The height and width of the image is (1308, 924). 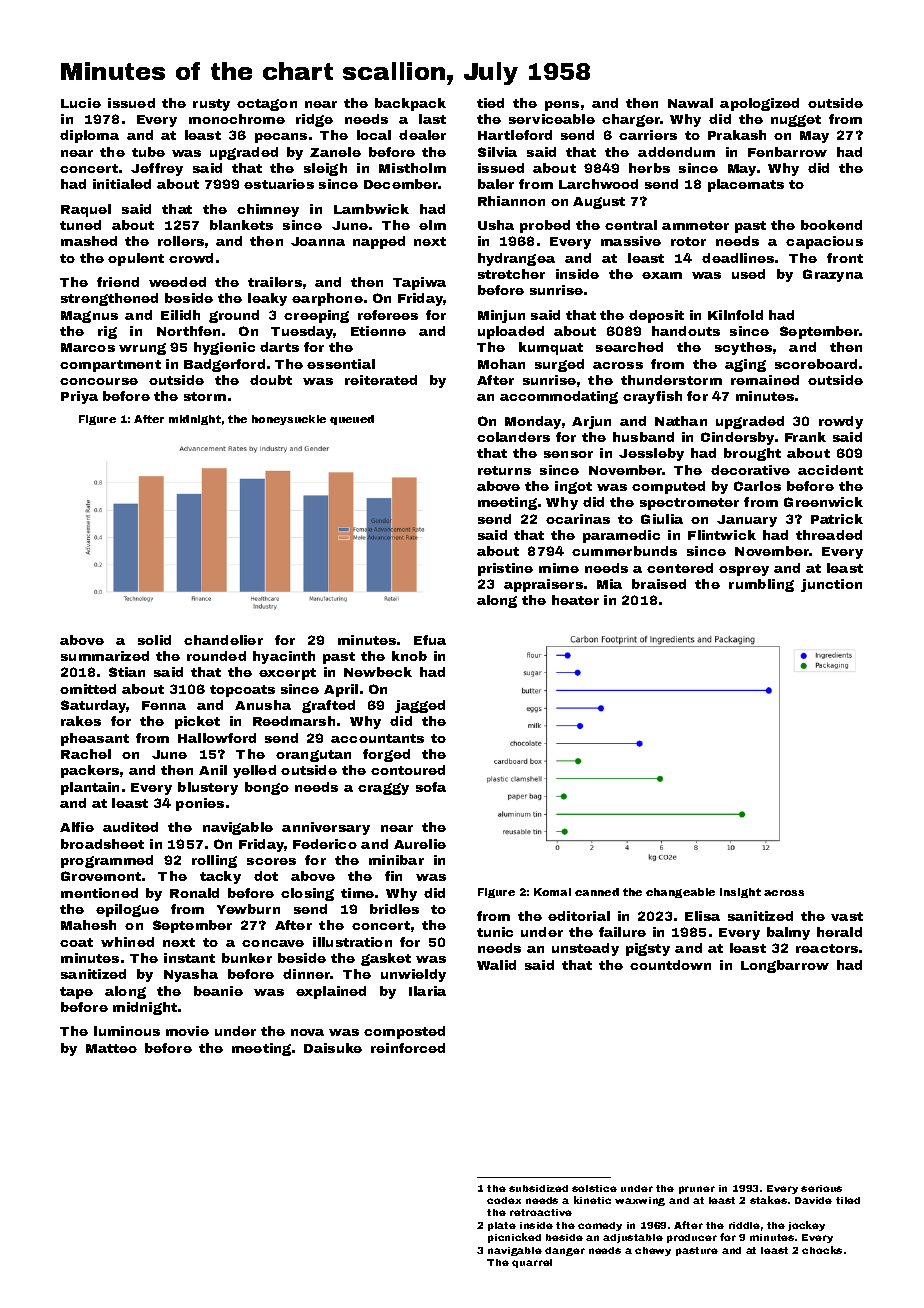 I want to click on rusty, so click(x=211, y=105).
